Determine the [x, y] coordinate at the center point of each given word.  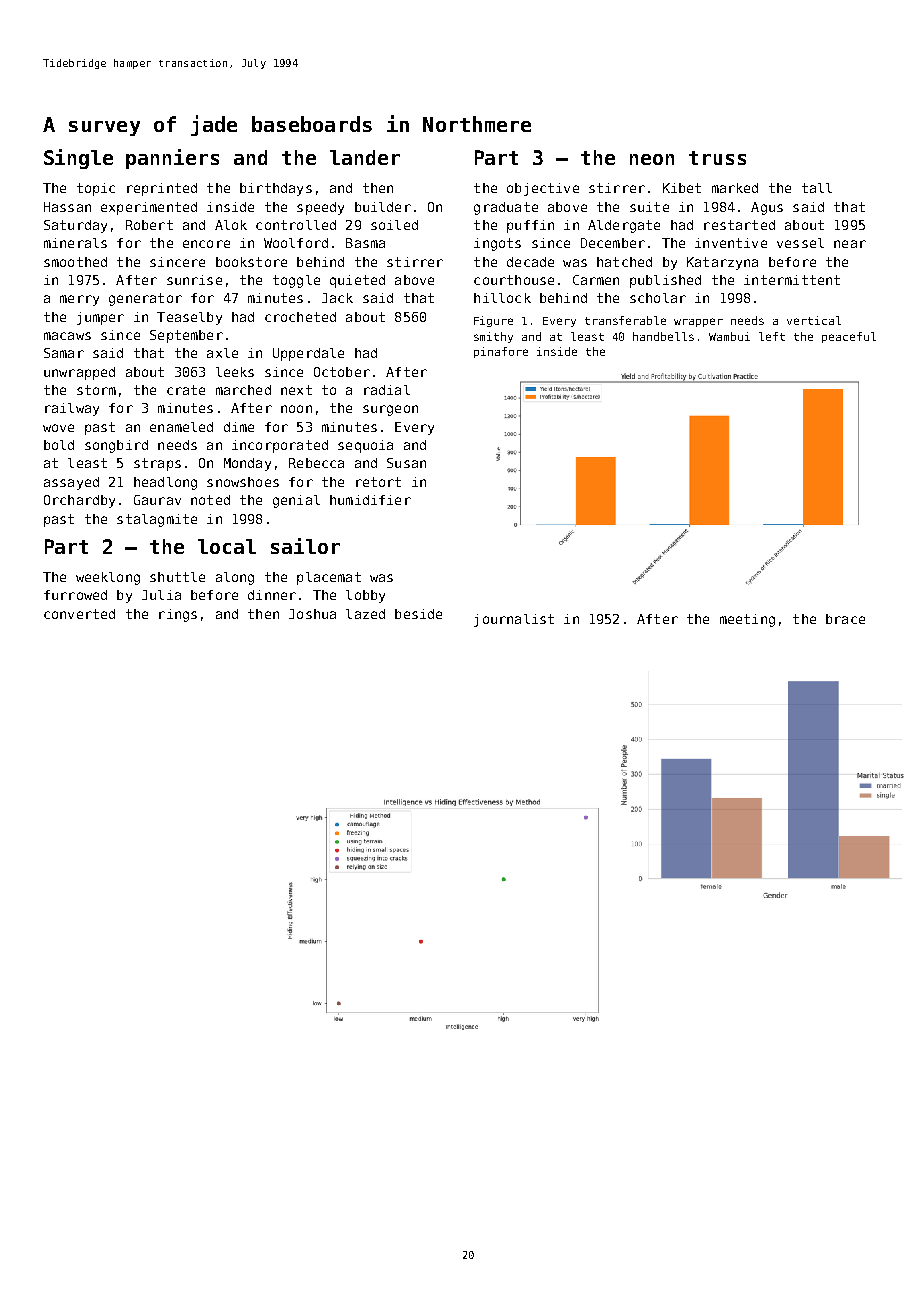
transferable [625, 320]
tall [817, 188]
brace [845, 619]
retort [378, 482]
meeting [747, 620]
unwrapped [79, 373]
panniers [172, 159]
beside [418, 614]
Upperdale [308, 354]
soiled [394, 225]
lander [365, 157]
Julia [161, 595]
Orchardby [79, 501]
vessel [800, 243]
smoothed [75, 262]
